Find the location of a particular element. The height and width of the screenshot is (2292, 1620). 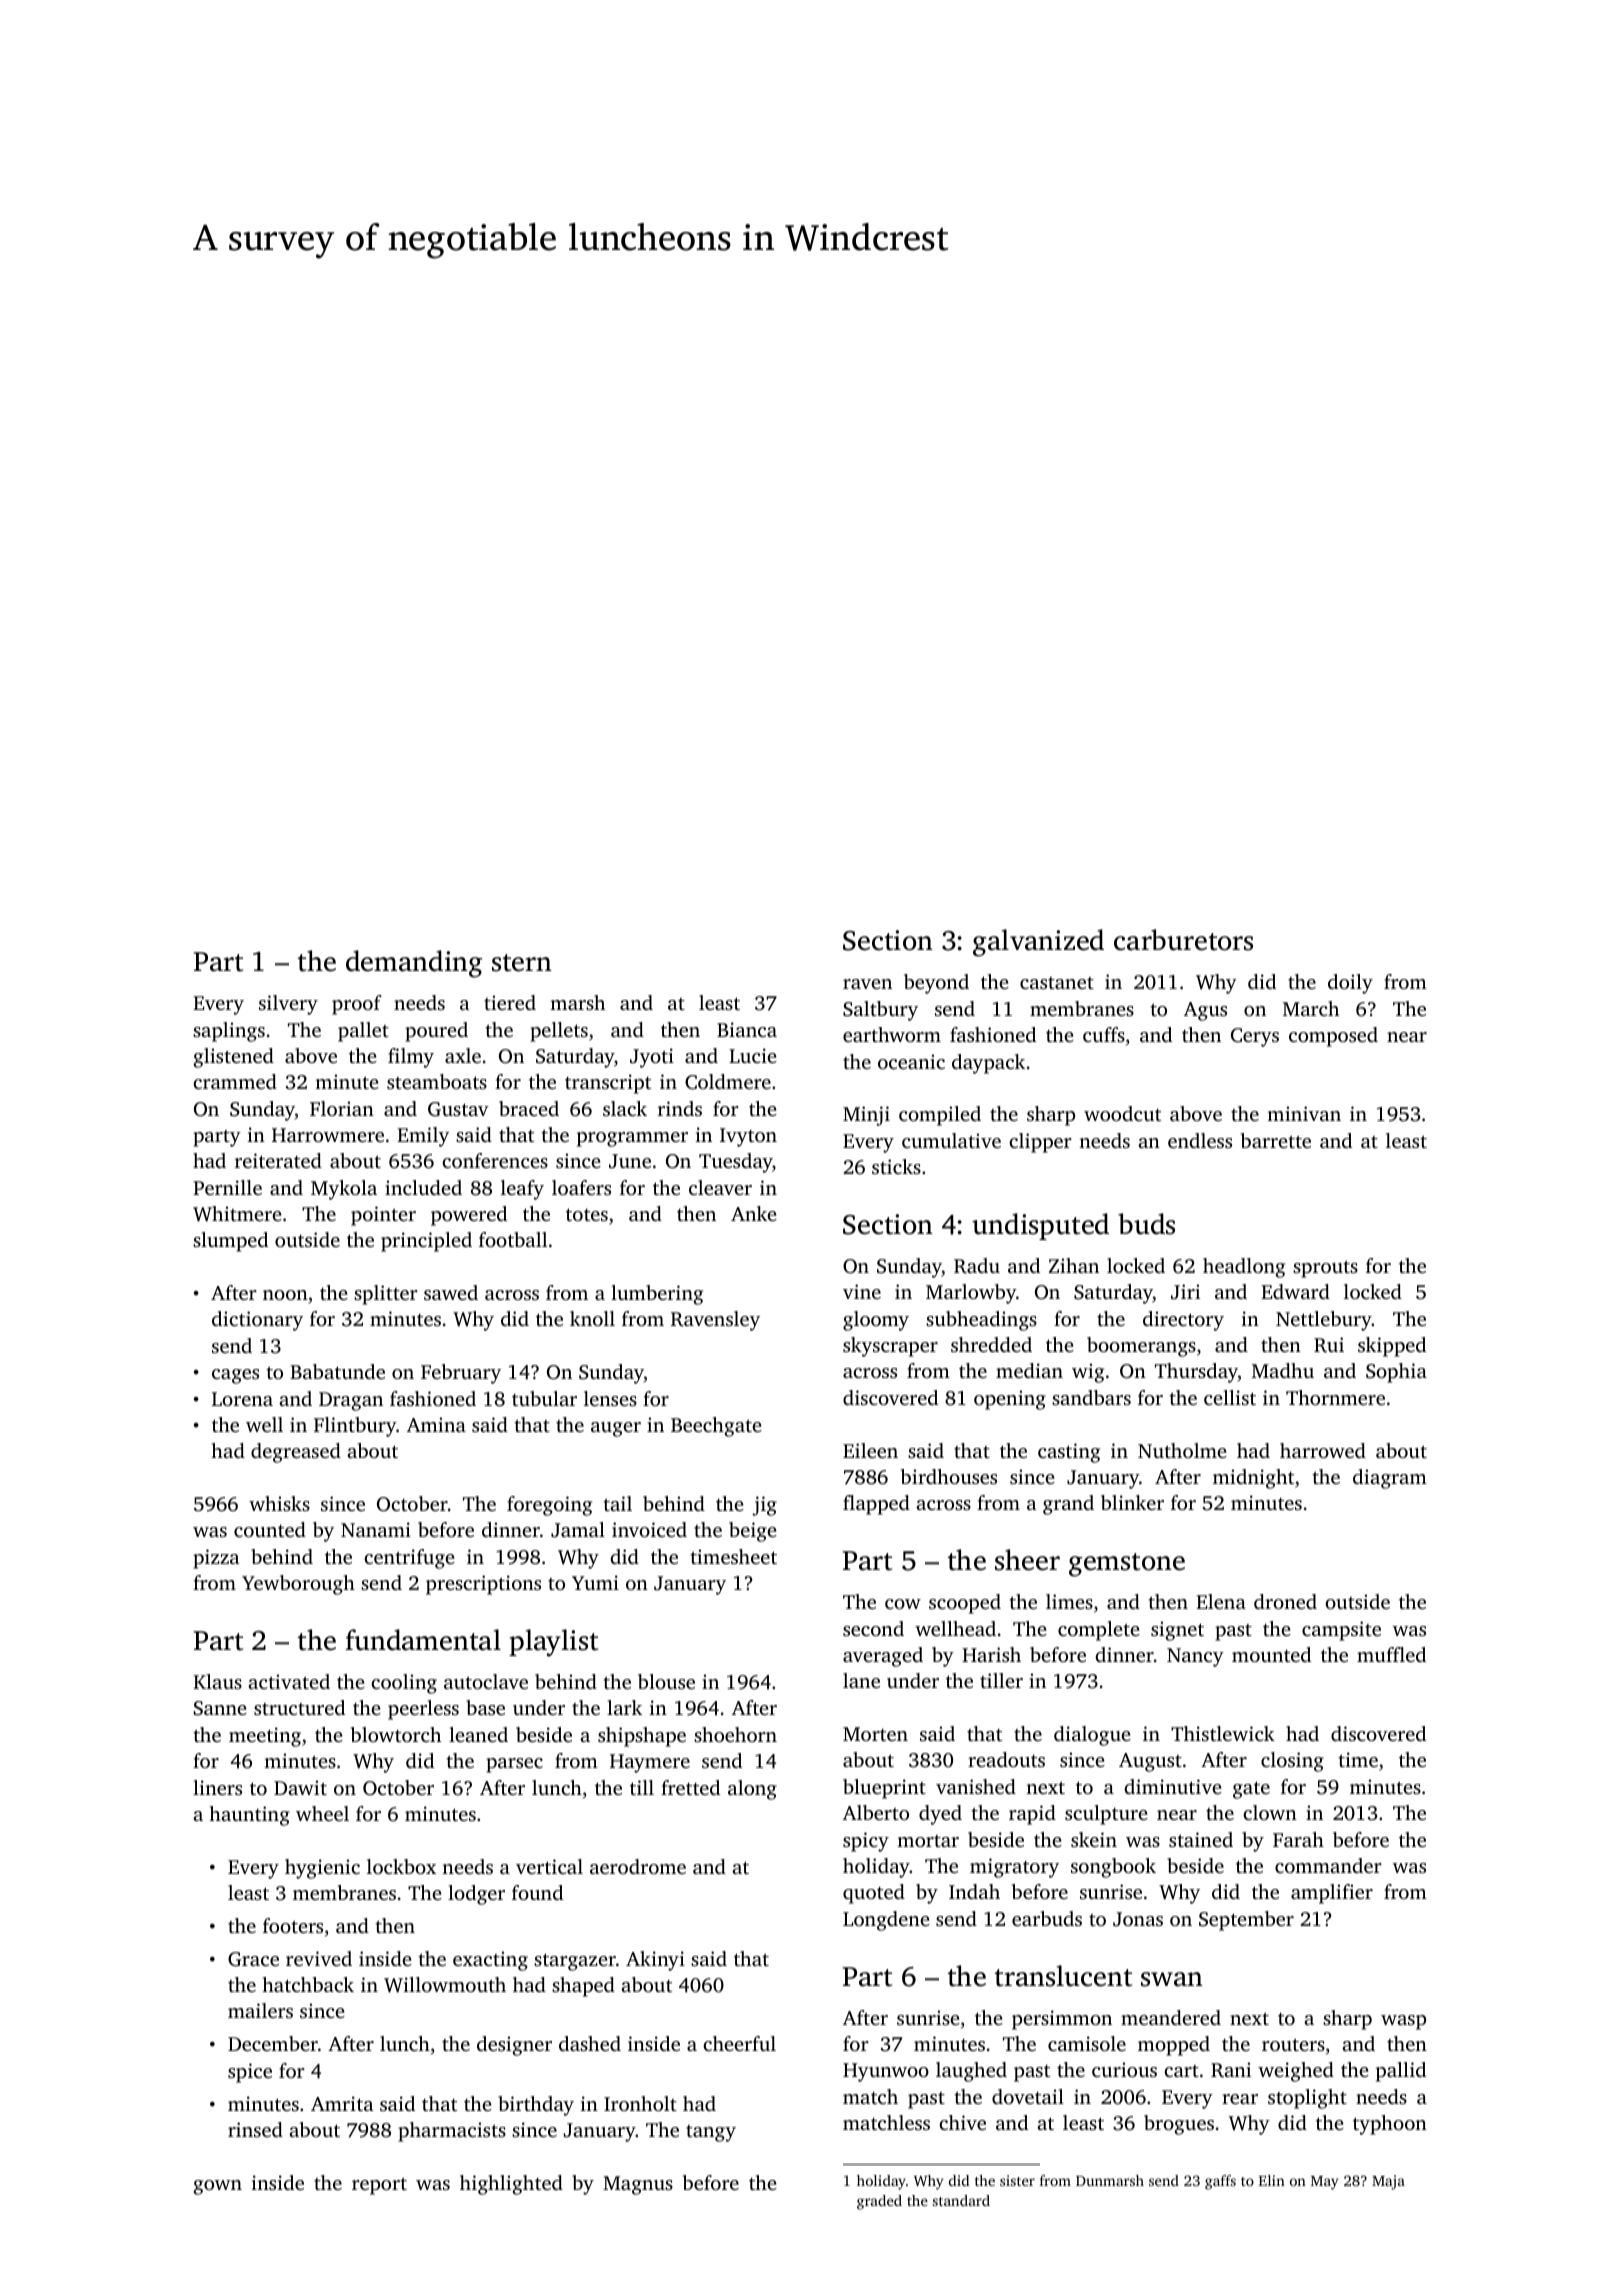

Sanne is located at coordinates (220, 1708).
